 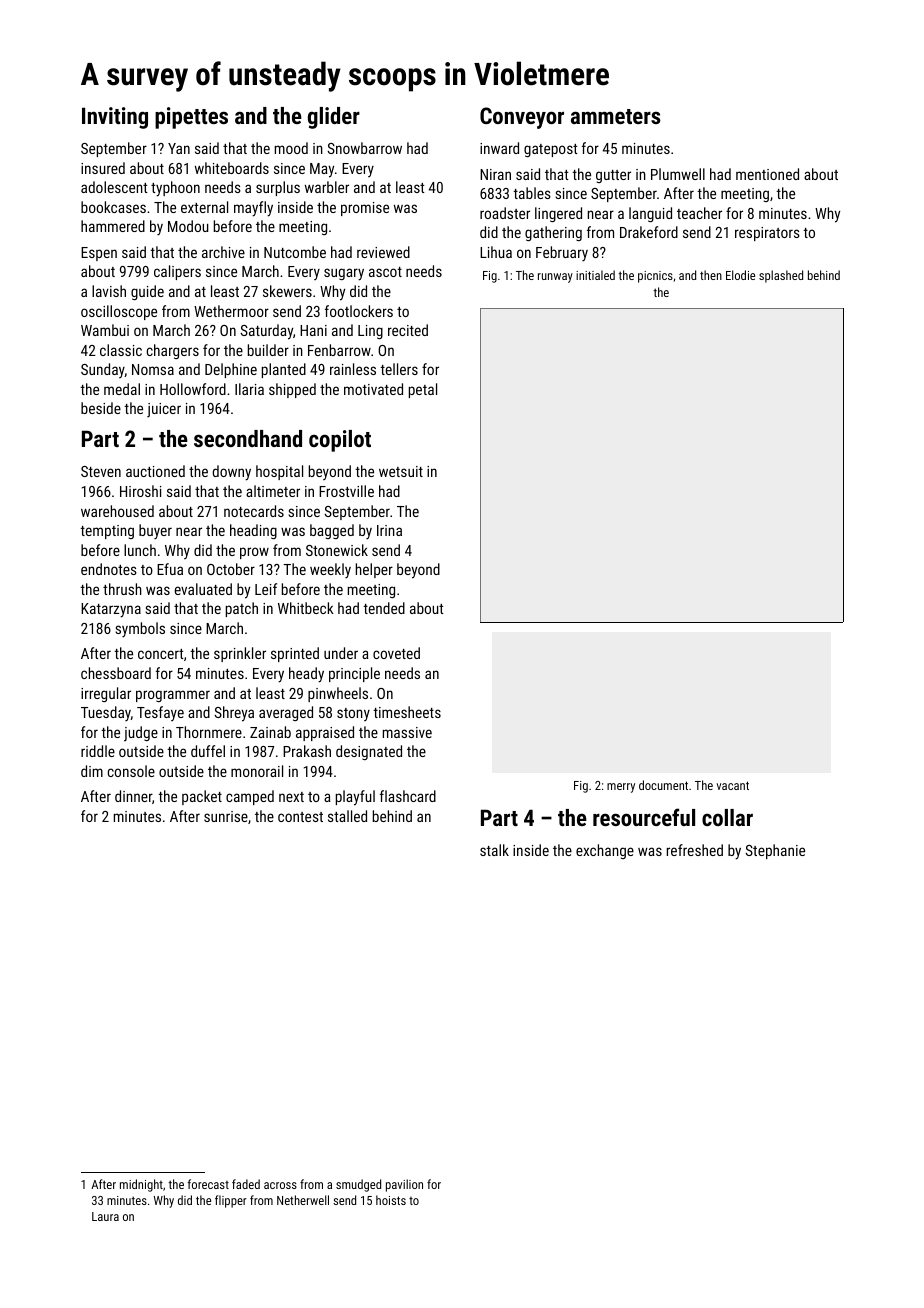 I want to click on patch, so click(x=242, y=609).
